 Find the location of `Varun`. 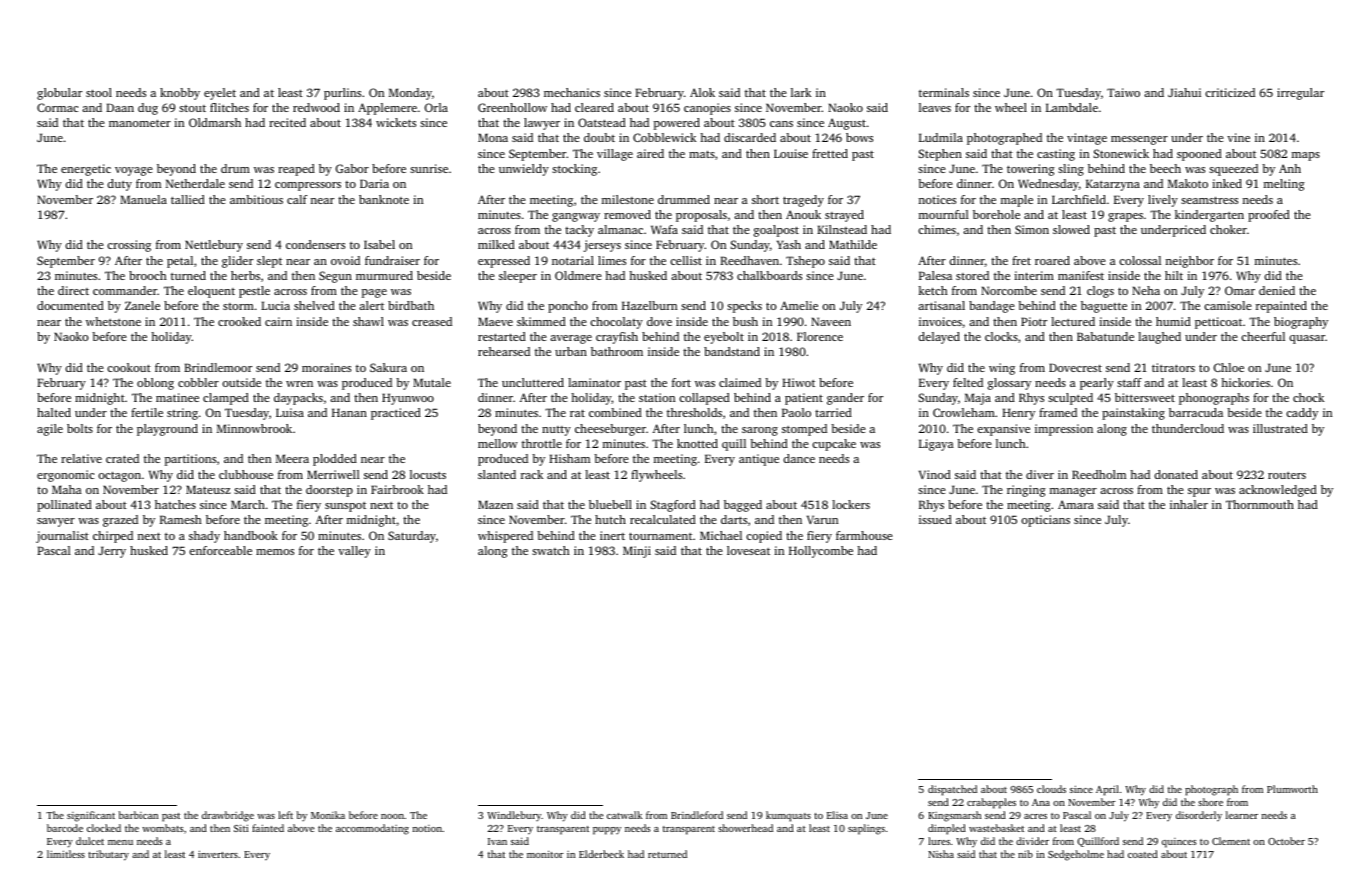

Varun is located at coordinates (822, 519).
